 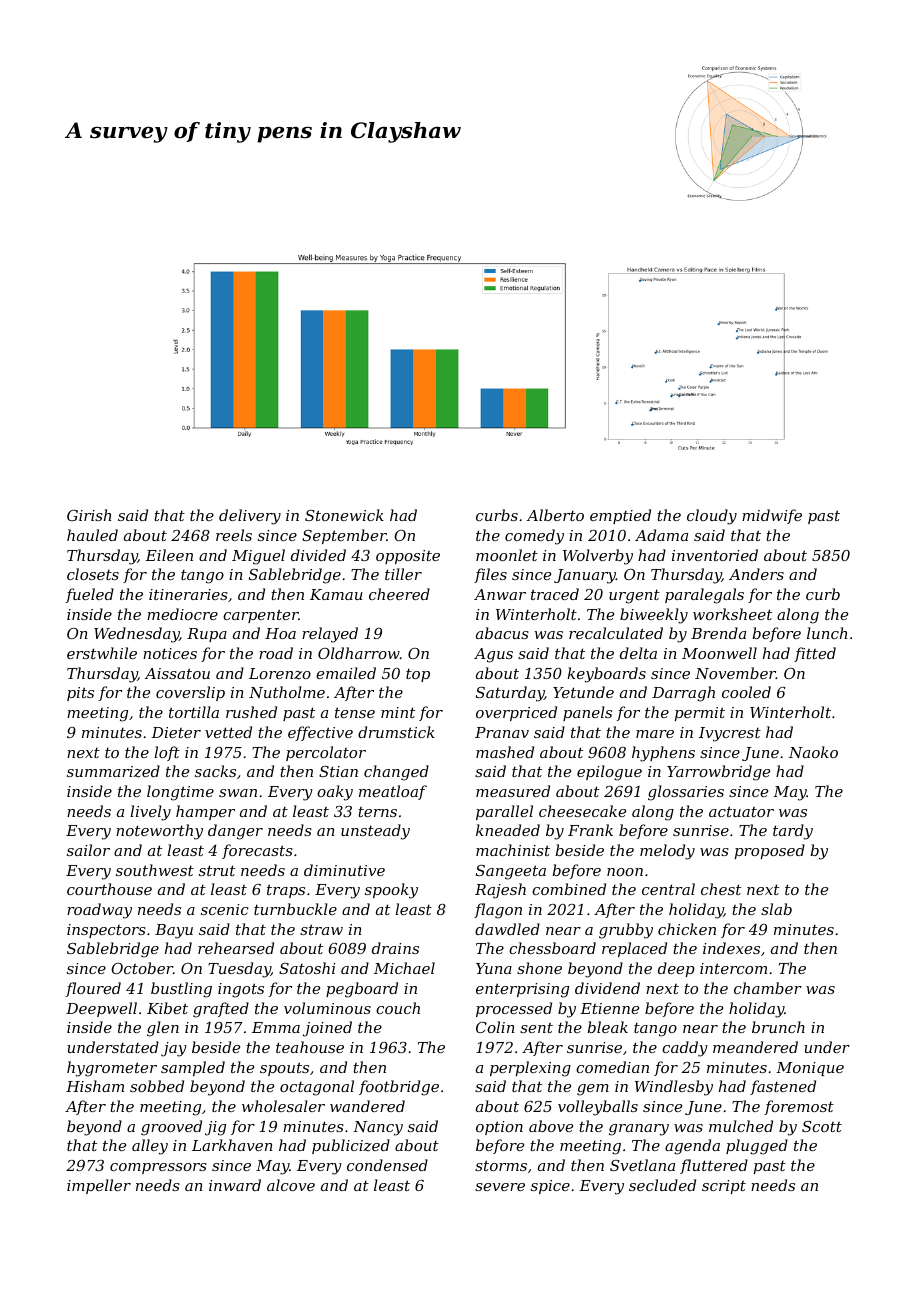 What do you see at coordinates (344, 515) in the page?
I see `Stonewick` at bounding box center [344, 515].
